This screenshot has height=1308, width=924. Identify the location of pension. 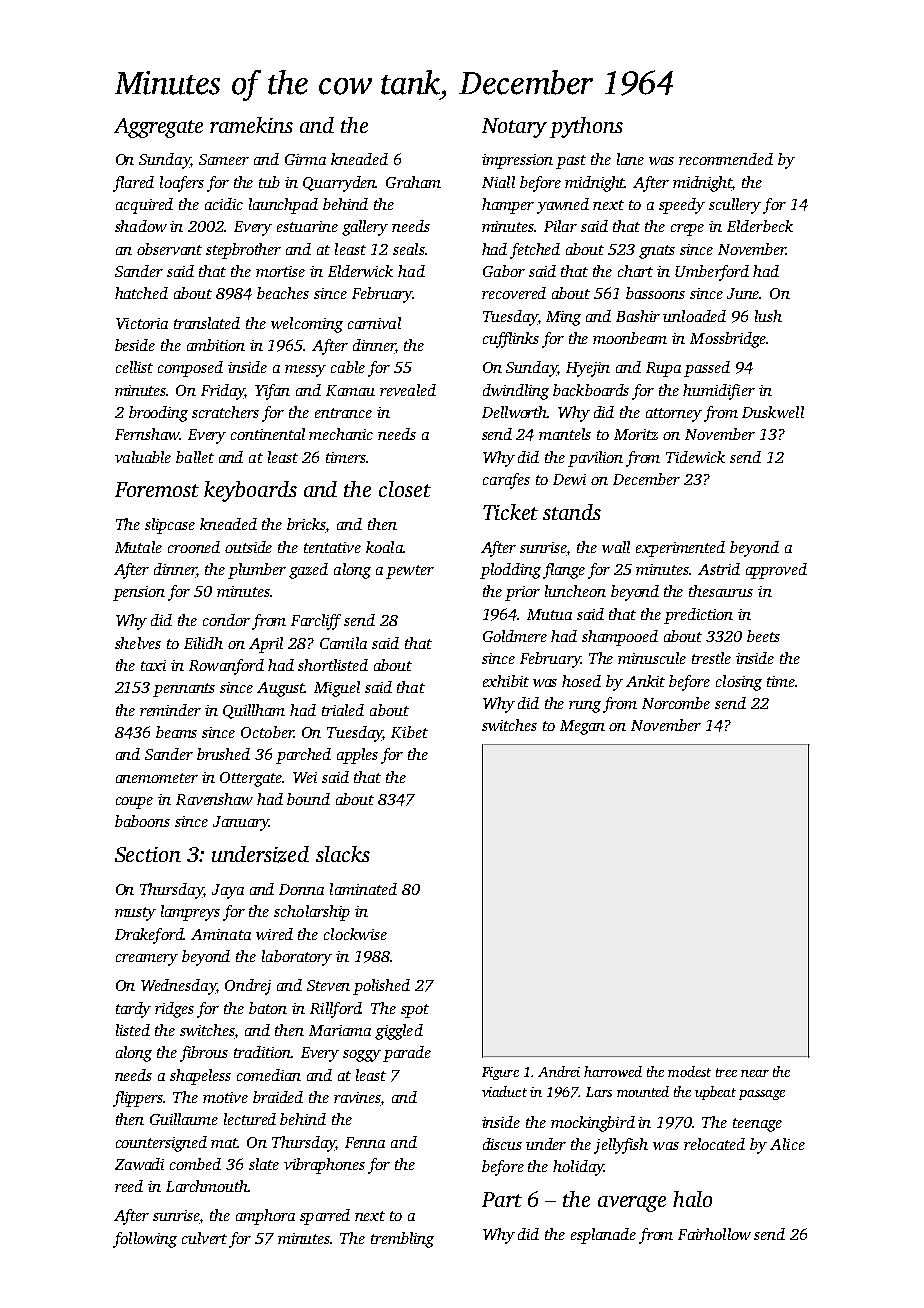
(139, 593).
